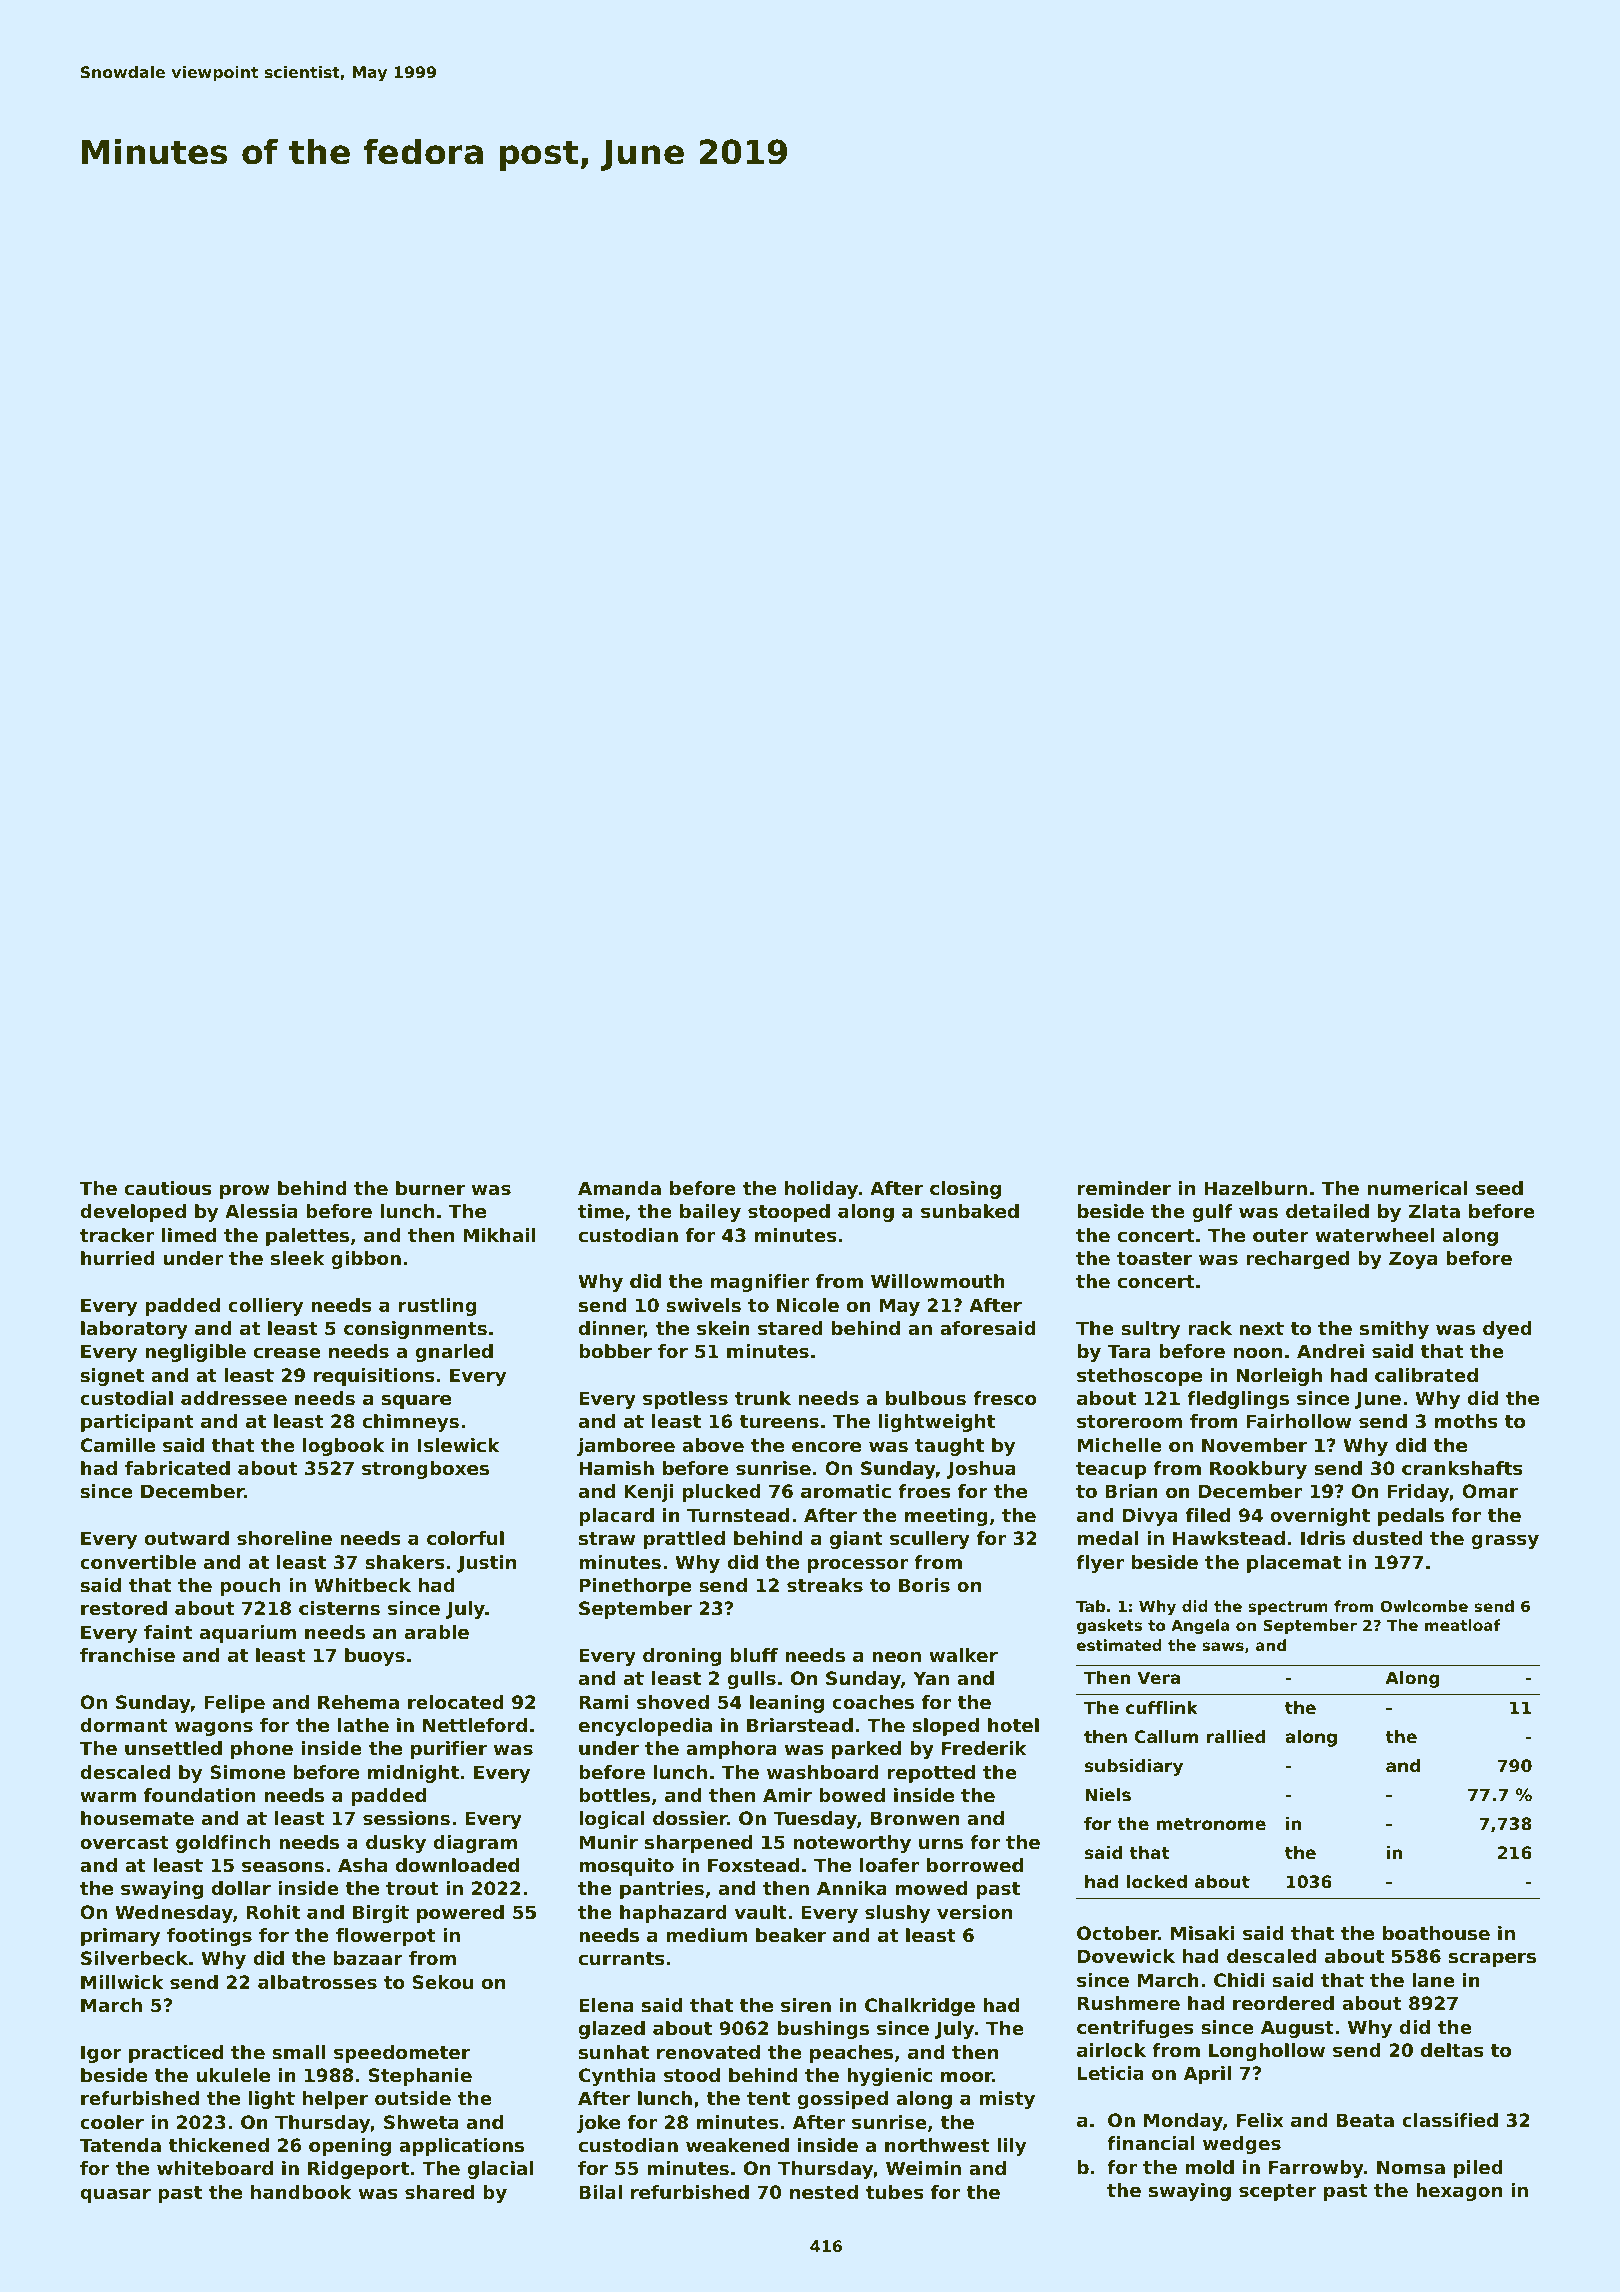  I want to click on seed, so click(1499, 1188).
